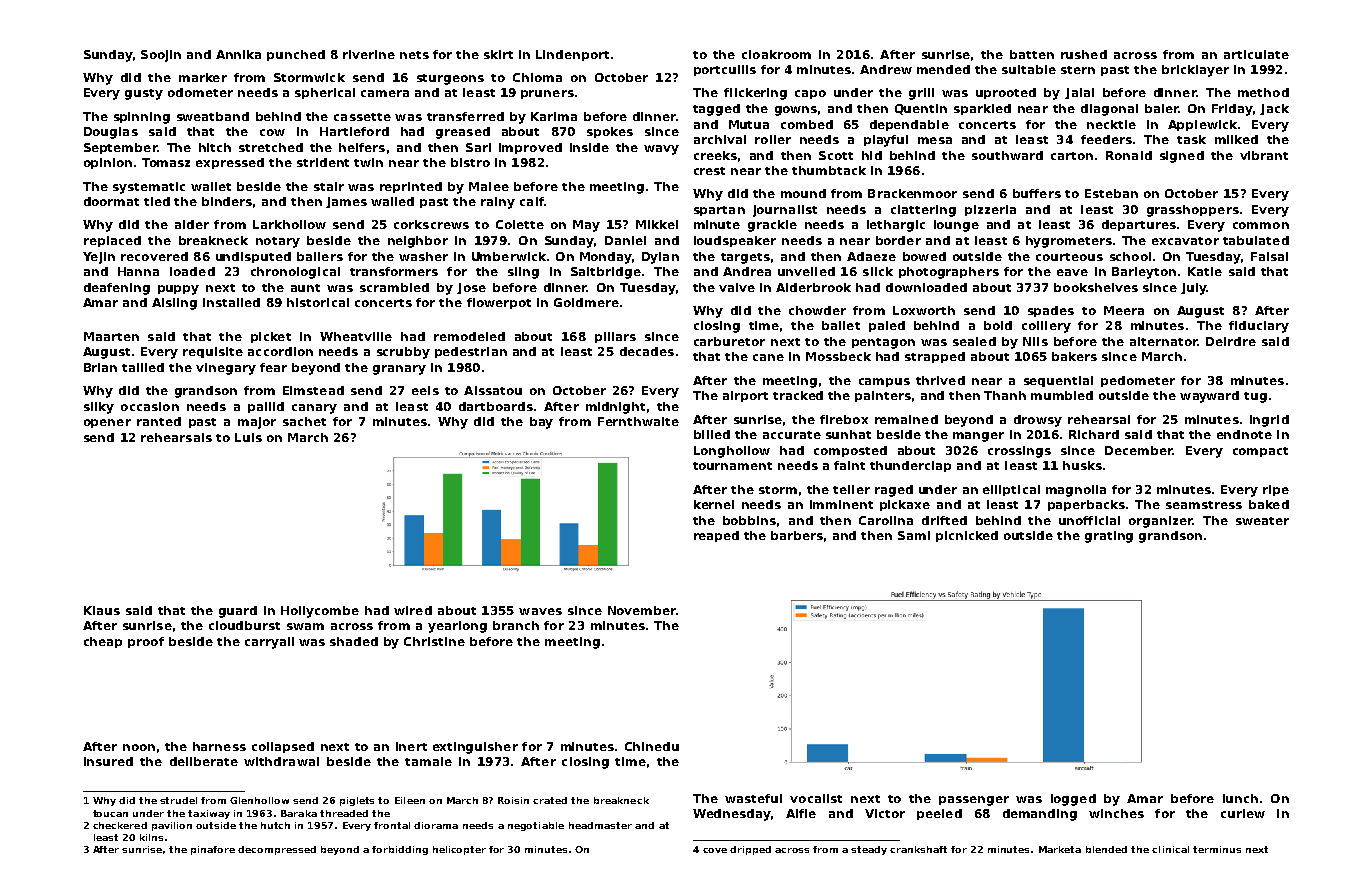 The image size is (1372, 887). What do you see at coordinates (967, 536) in the document?
I see `picnicked` at bounding box center [967, 536].
